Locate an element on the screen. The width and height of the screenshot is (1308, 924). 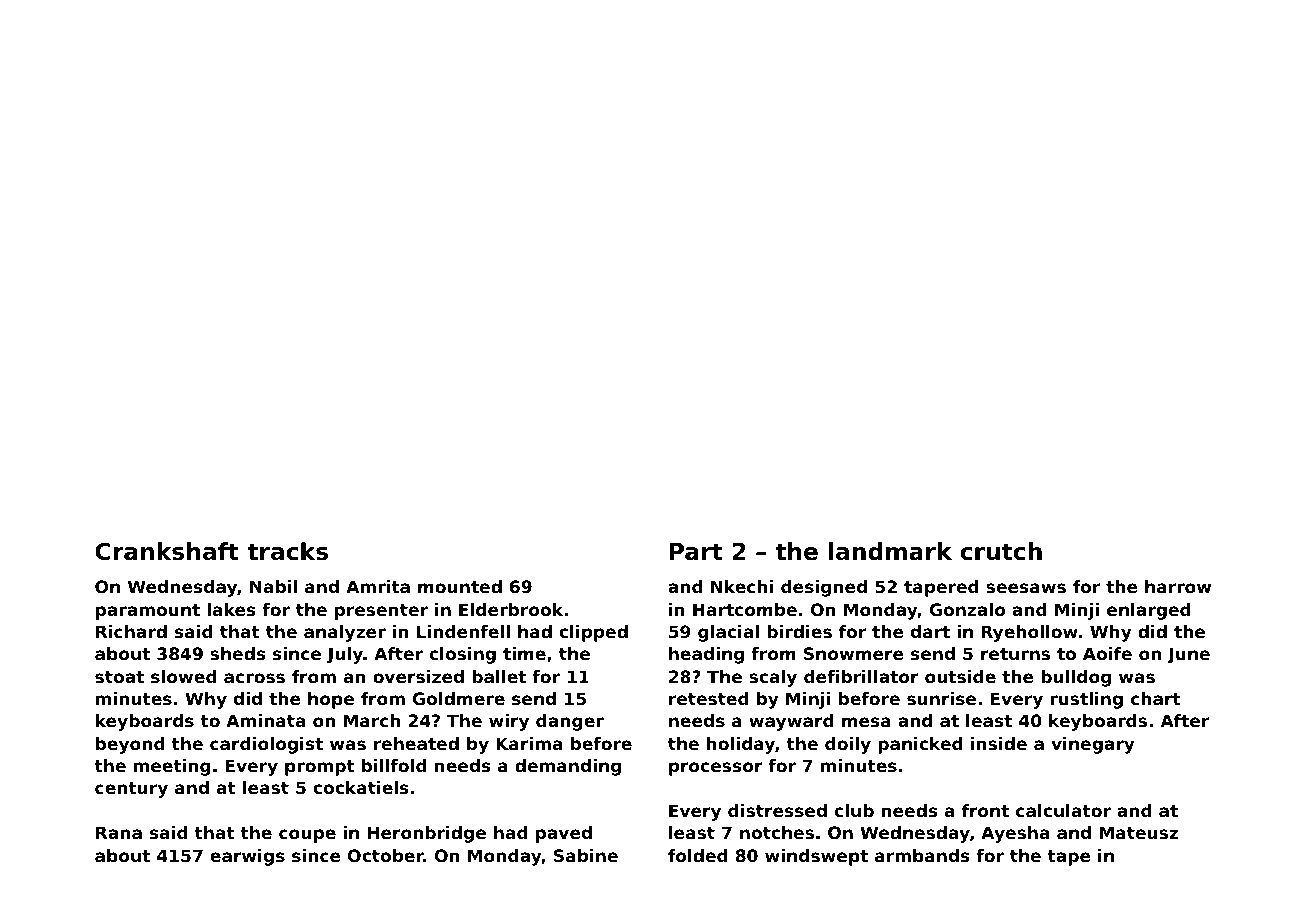
heading is located at coordinates (706, 655).
